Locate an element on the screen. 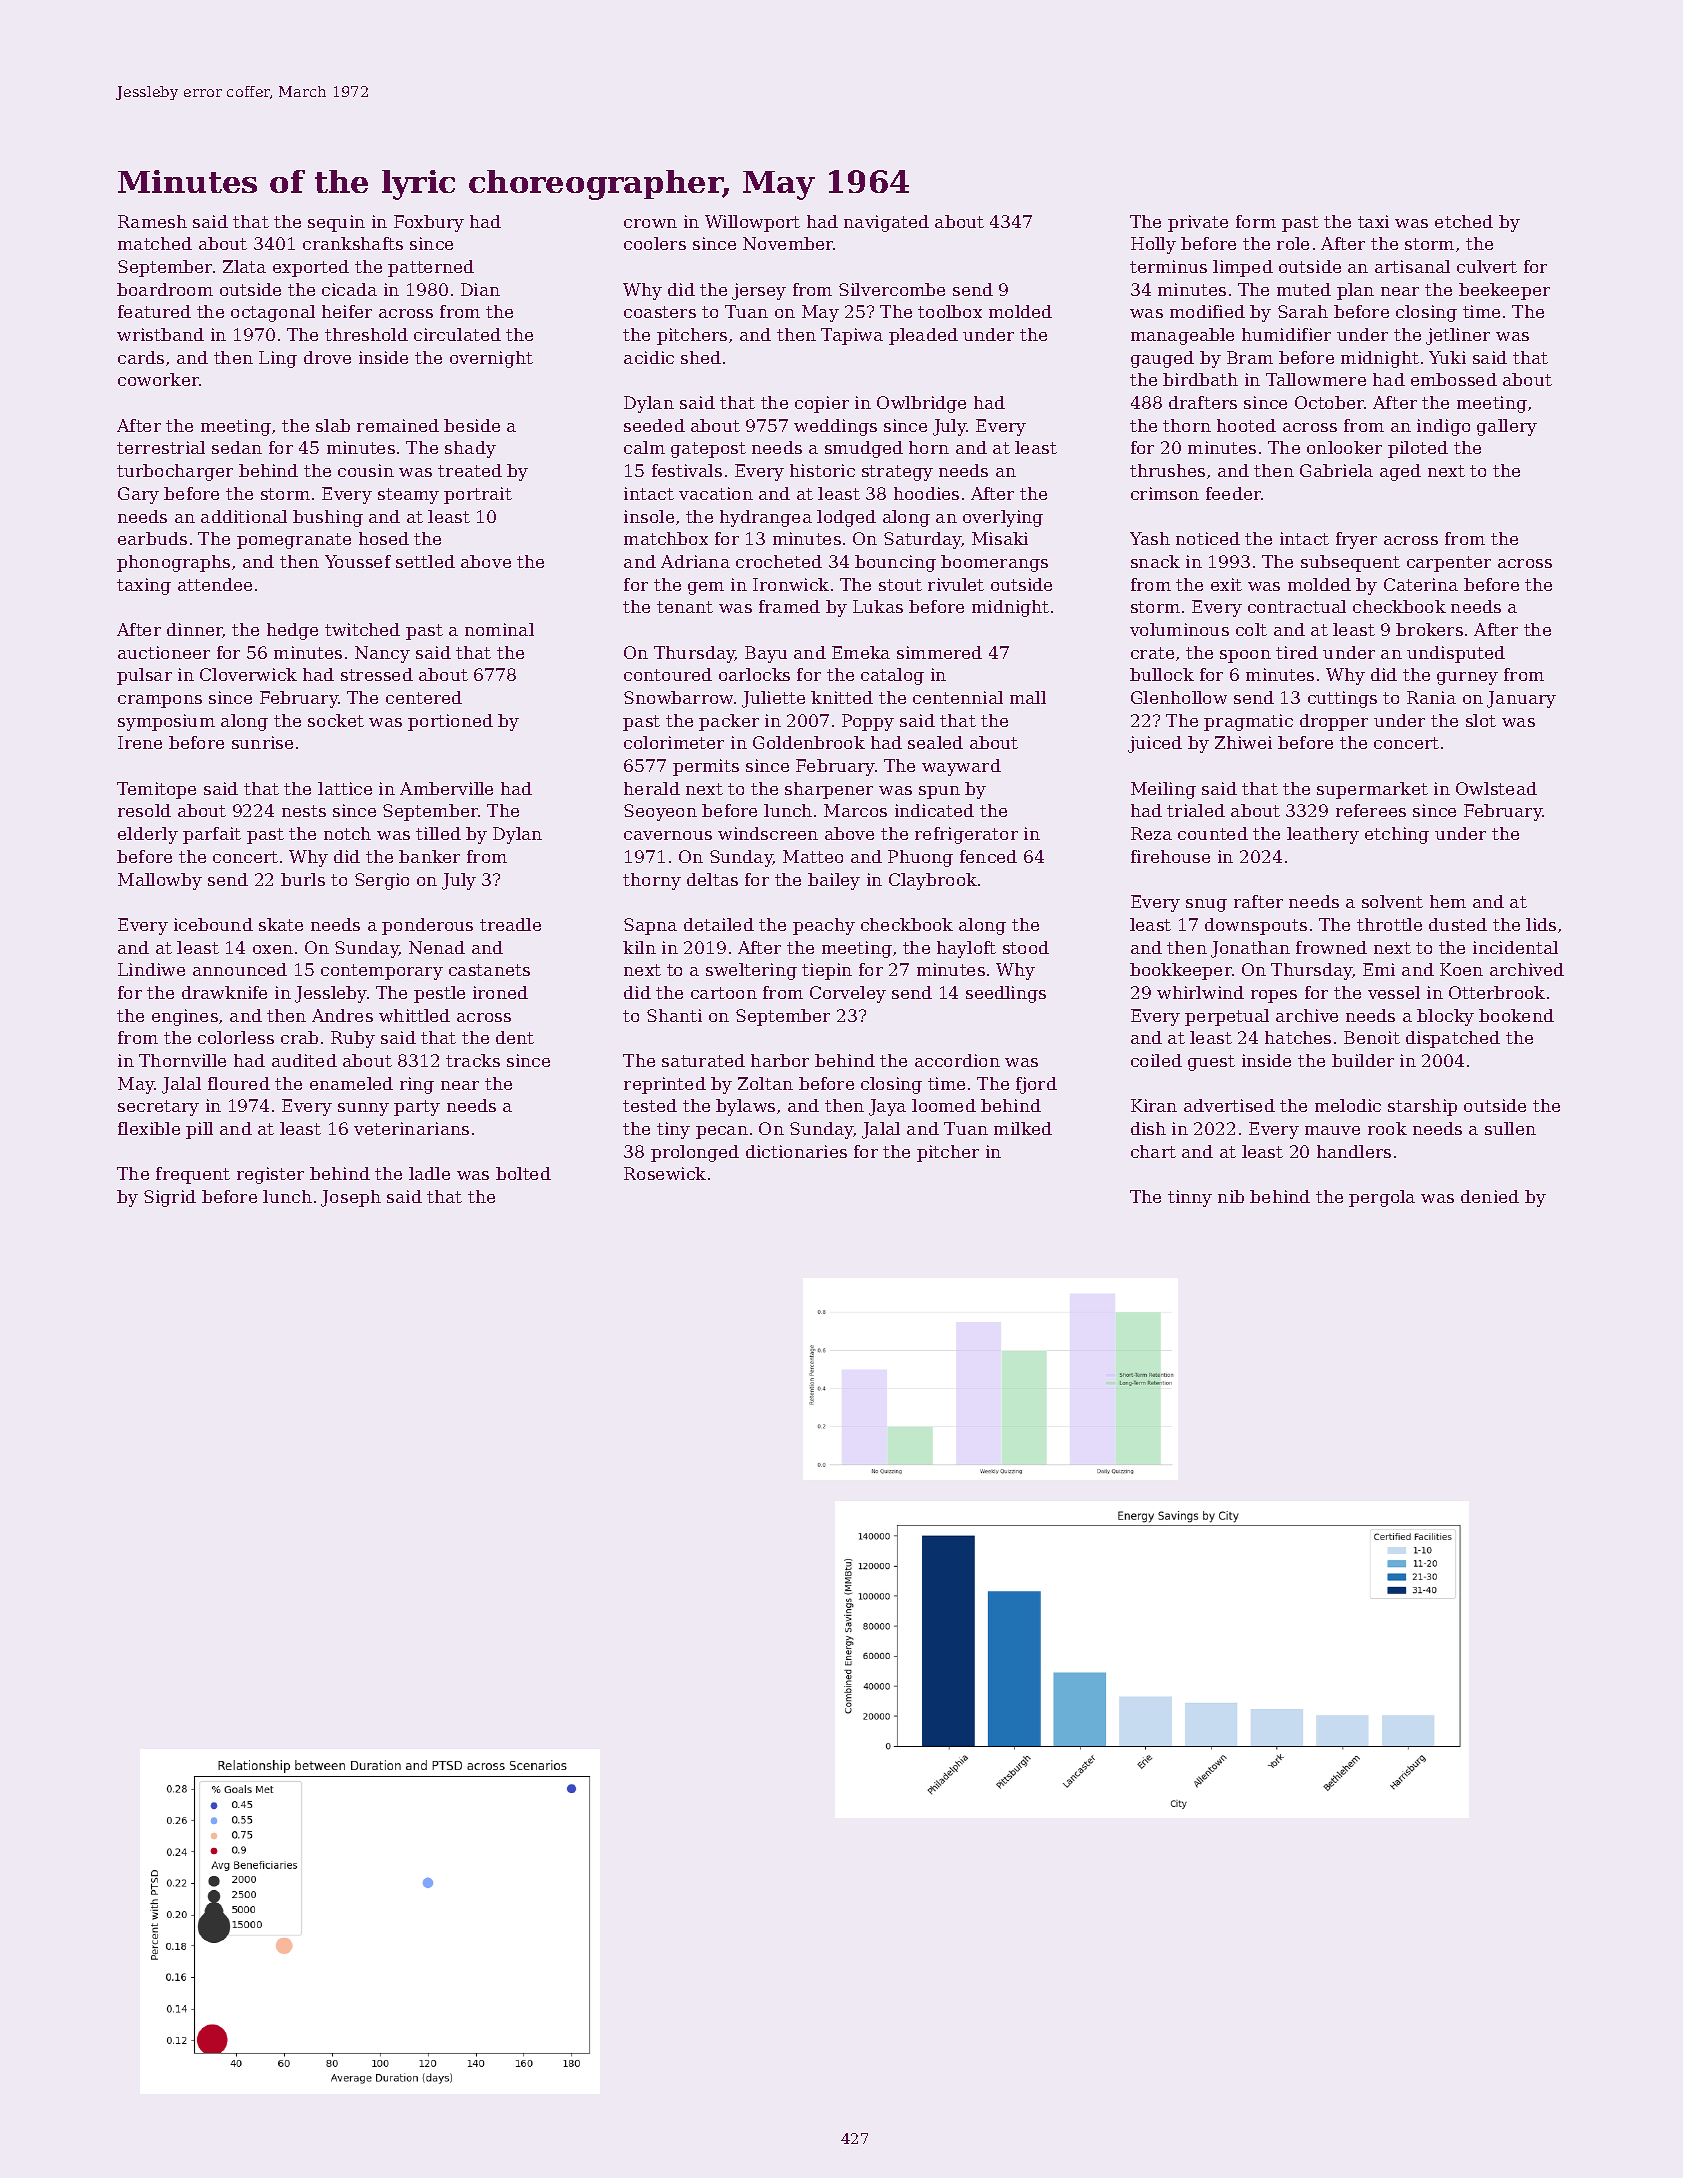 This screenshot has width=1683, height=2178. navigated is located at coordinates (886, 223).
